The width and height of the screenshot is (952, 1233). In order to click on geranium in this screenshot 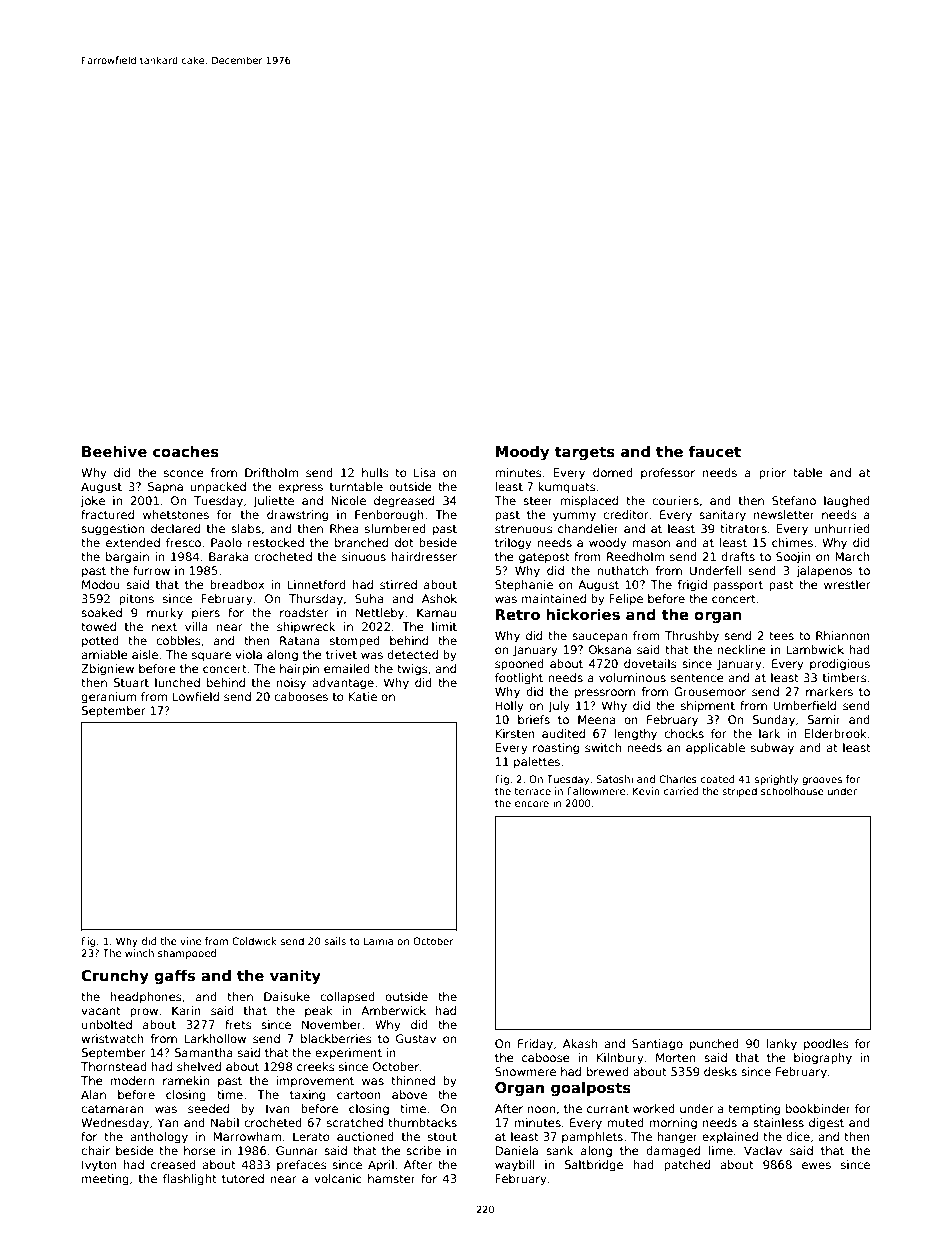, I will do `click(108, 698)`.
